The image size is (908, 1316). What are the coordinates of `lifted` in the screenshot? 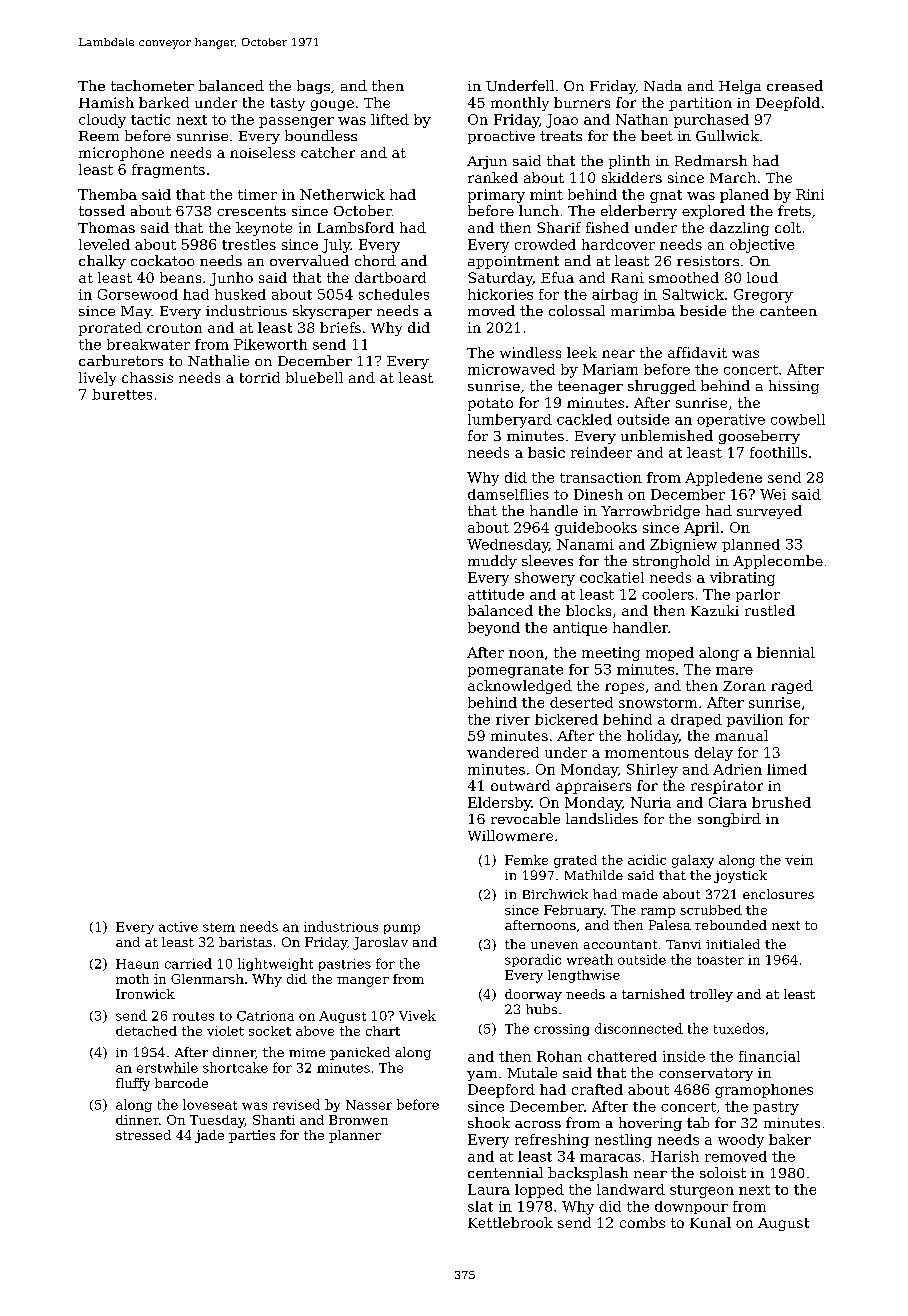 It's located at (390, 119).
